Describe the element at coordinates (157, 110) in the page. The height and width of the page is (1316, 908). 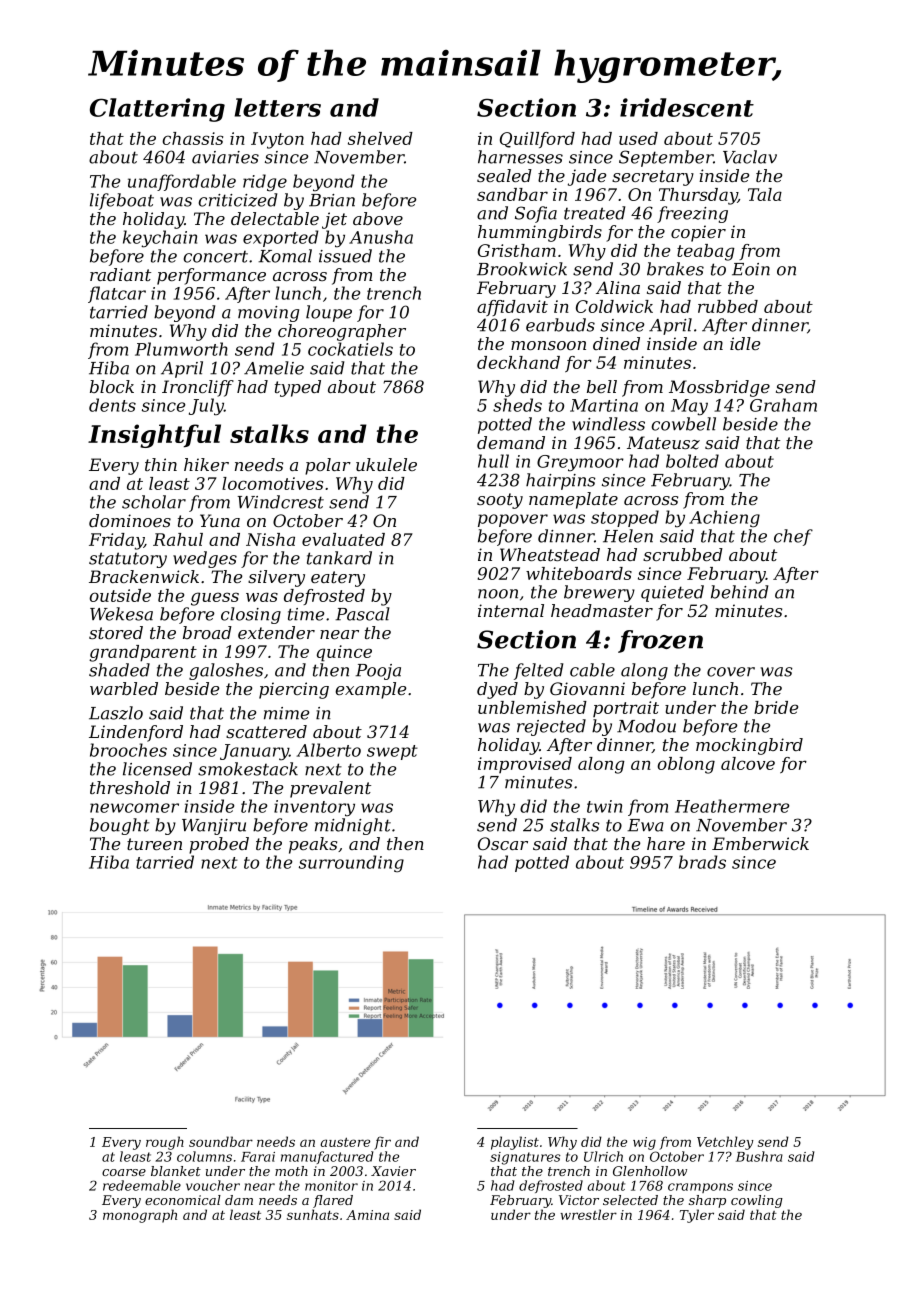
I see `Clattering` at that location.
